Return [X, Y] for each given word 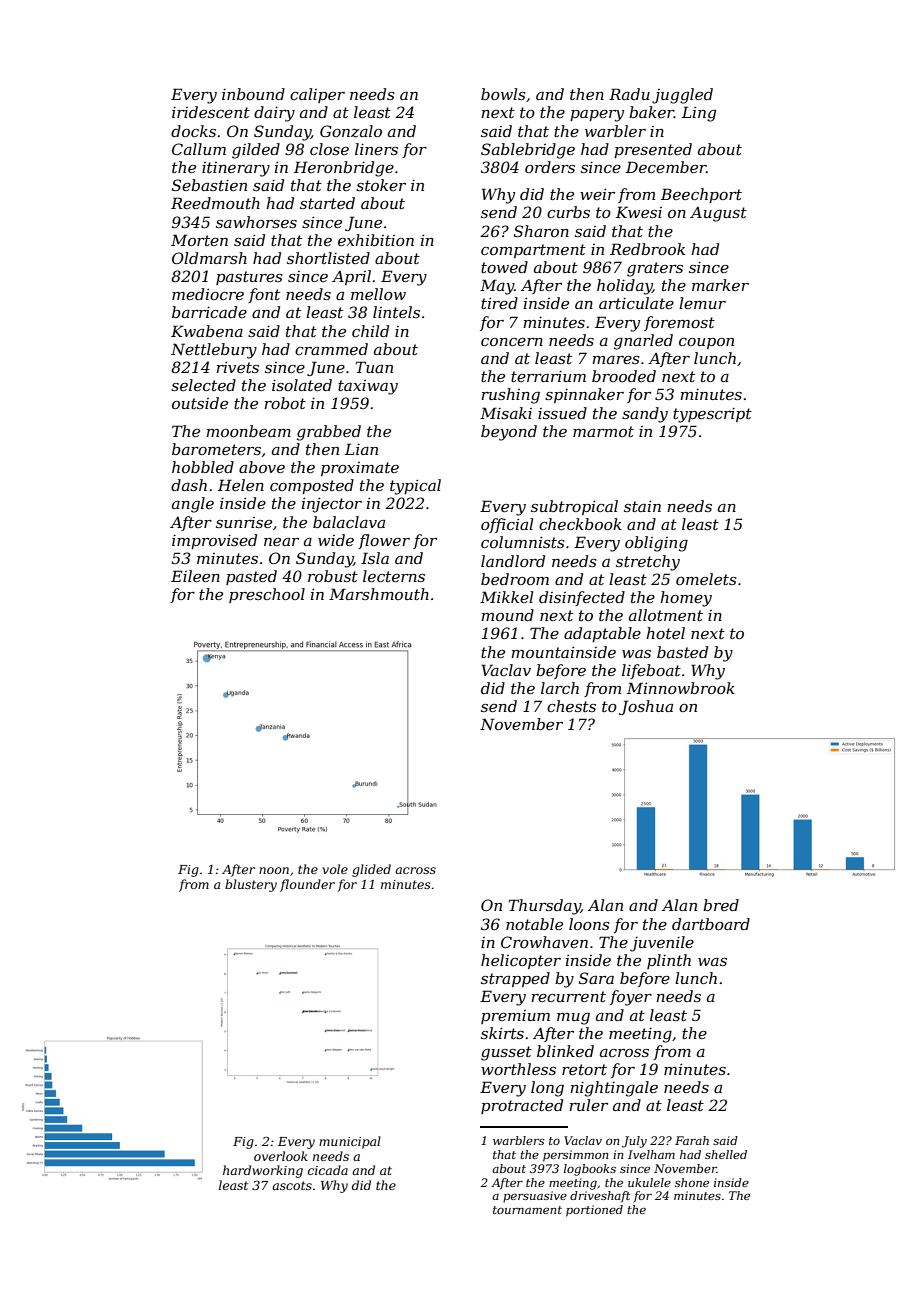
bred [721, 905]
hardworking [263, 1171]
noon [274, 870]
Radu [629, 94]
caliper [317, 95]
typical [415, 487]
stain [642, 506]
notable [534, 924]
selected [203, 385]
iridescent [211, 112]
